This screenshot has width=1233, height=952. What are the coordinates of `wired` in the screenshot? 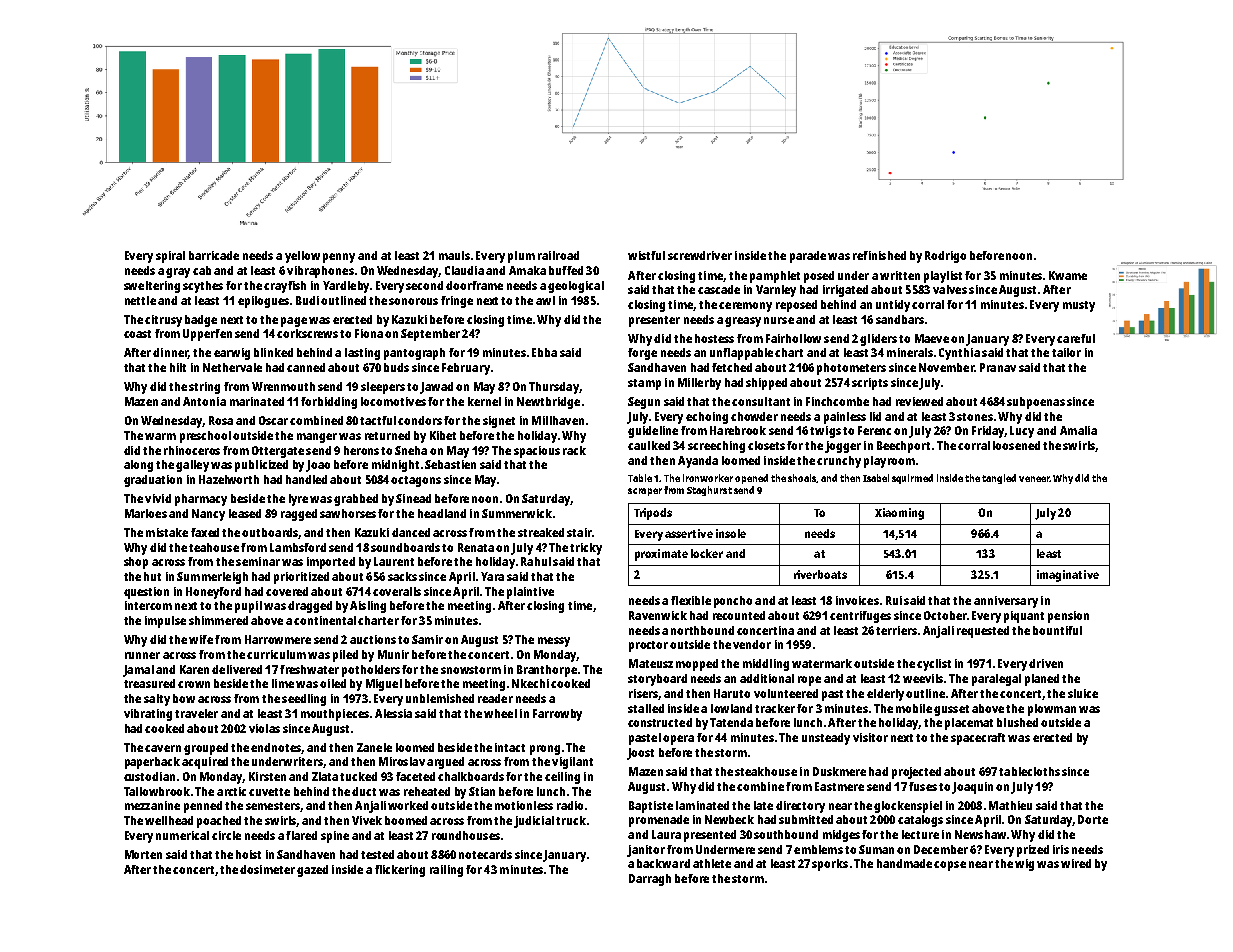 It's located at (1076, 863).
